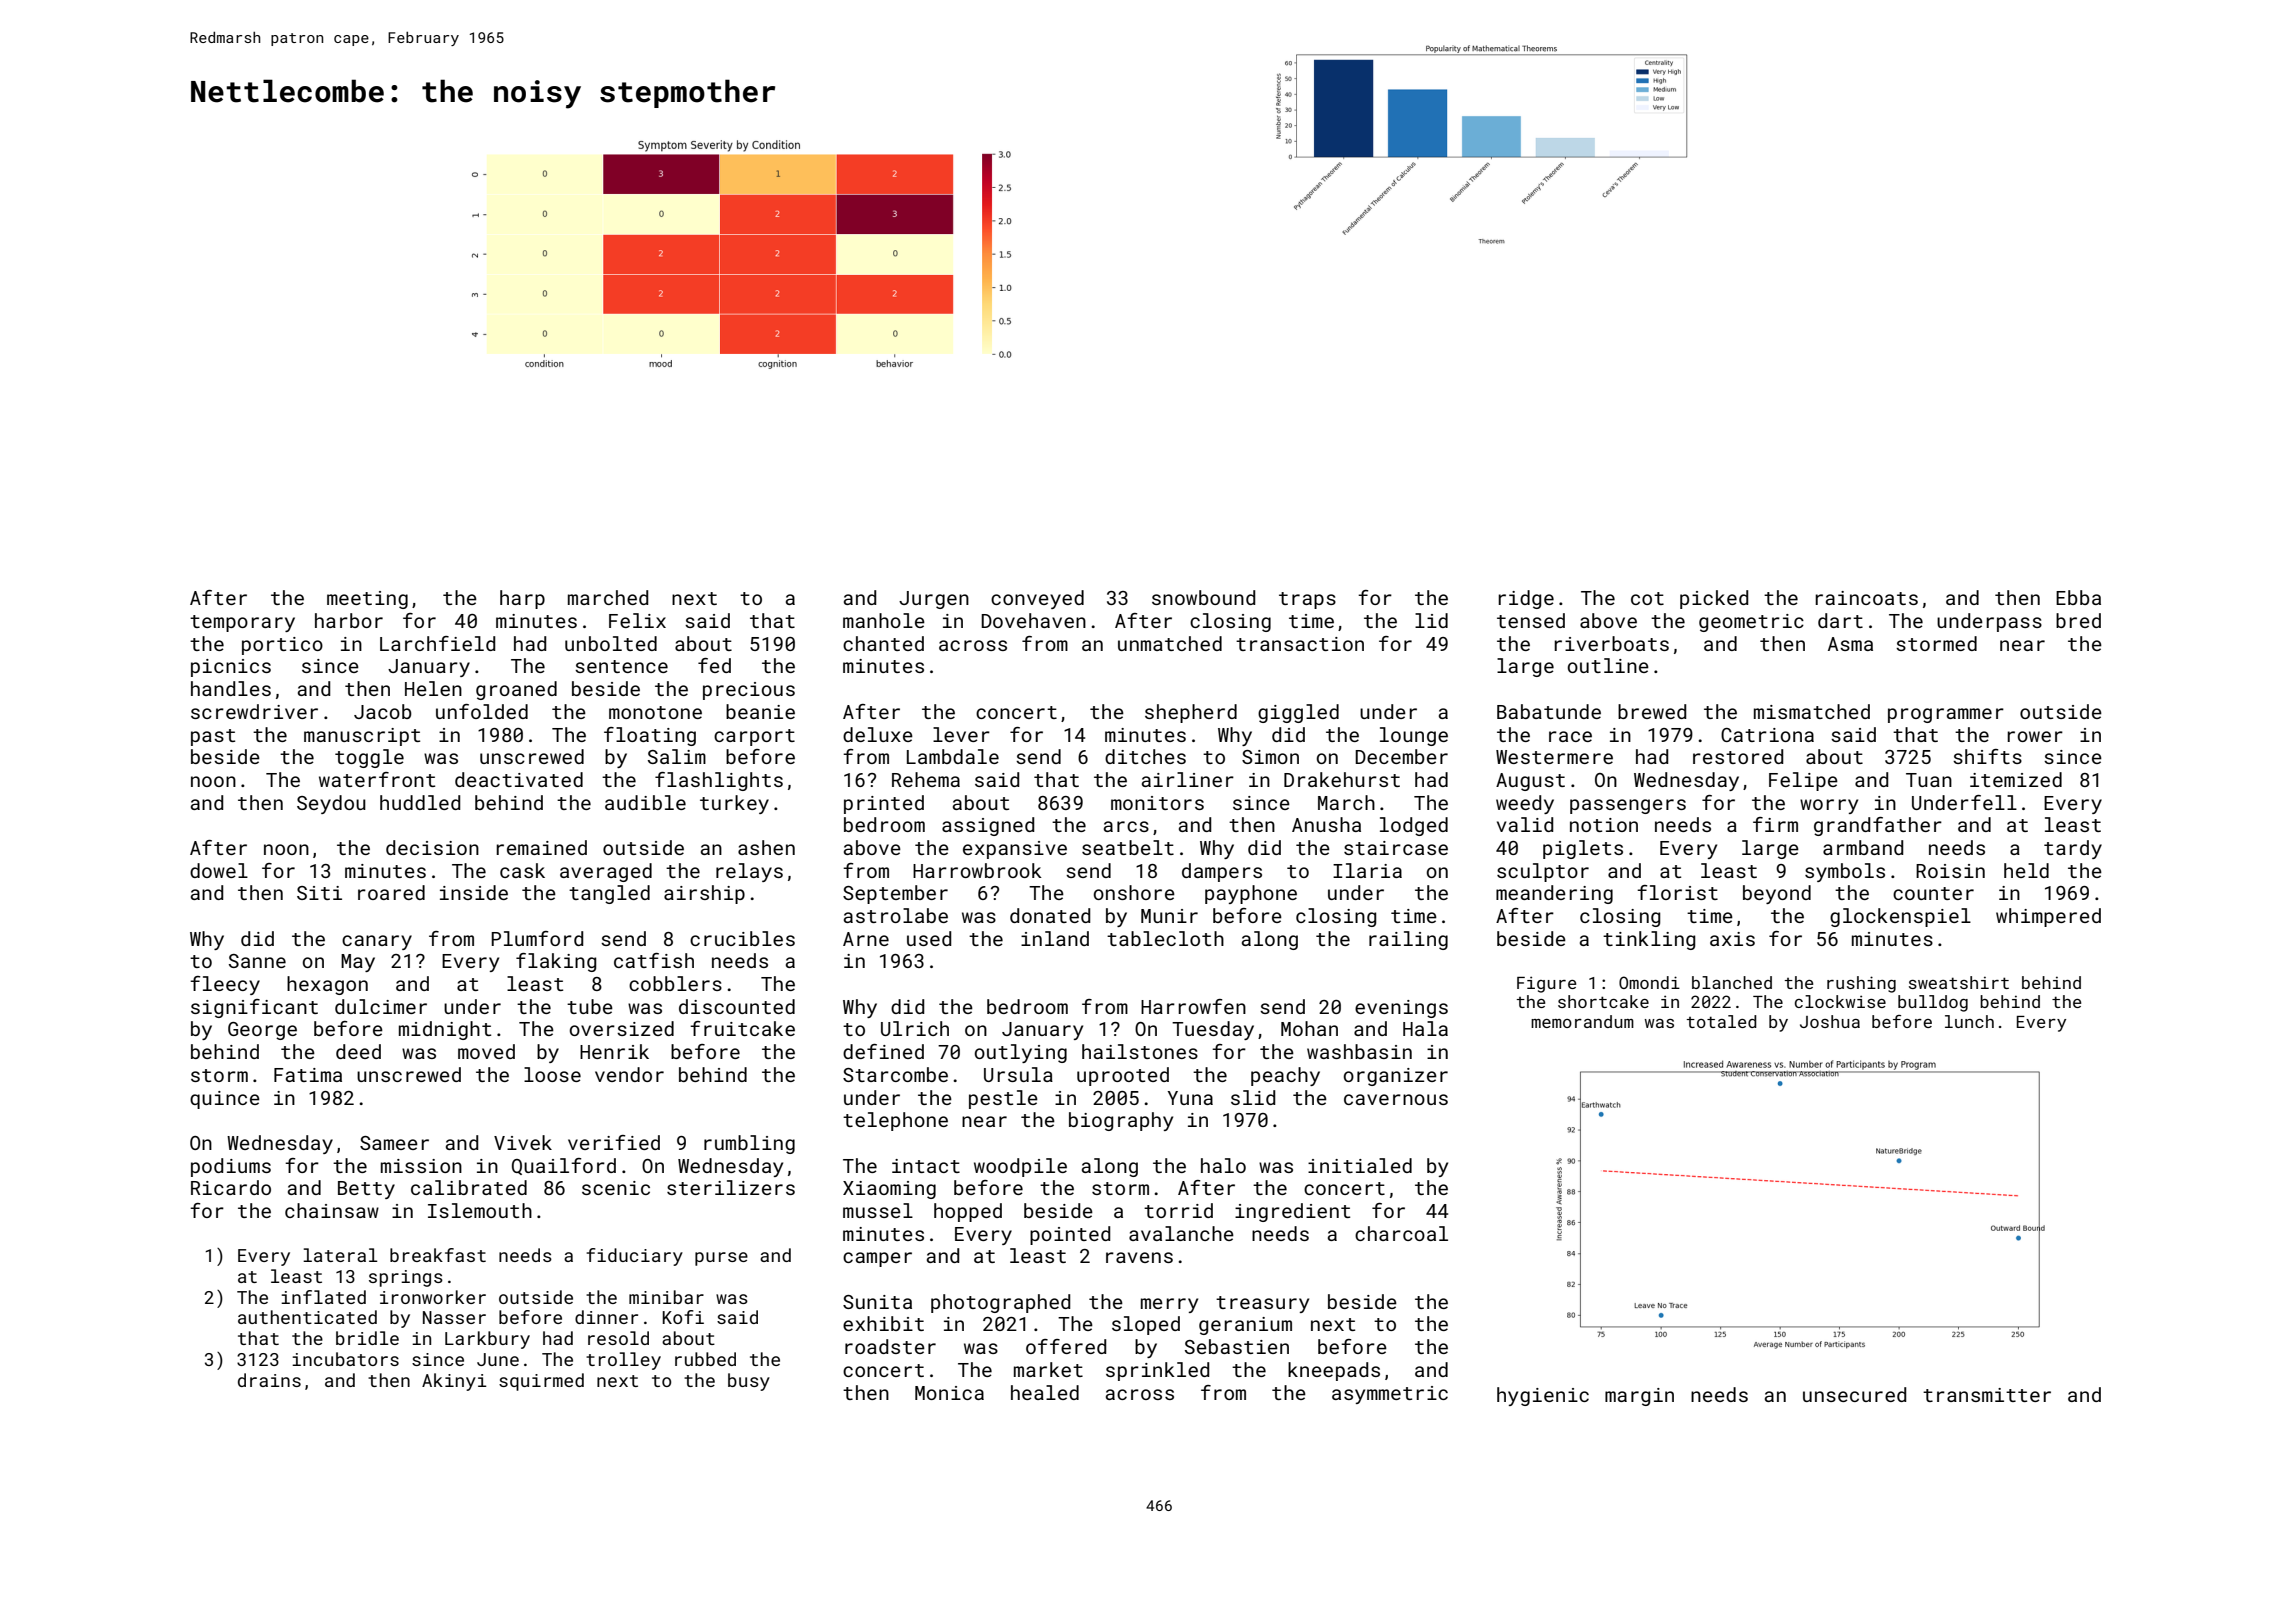 Image resolution: width=2292 pixels, height=1620 pixels. Describe the element at coordinates (2048, 917) in the image. I see `whimpered` at that location.
